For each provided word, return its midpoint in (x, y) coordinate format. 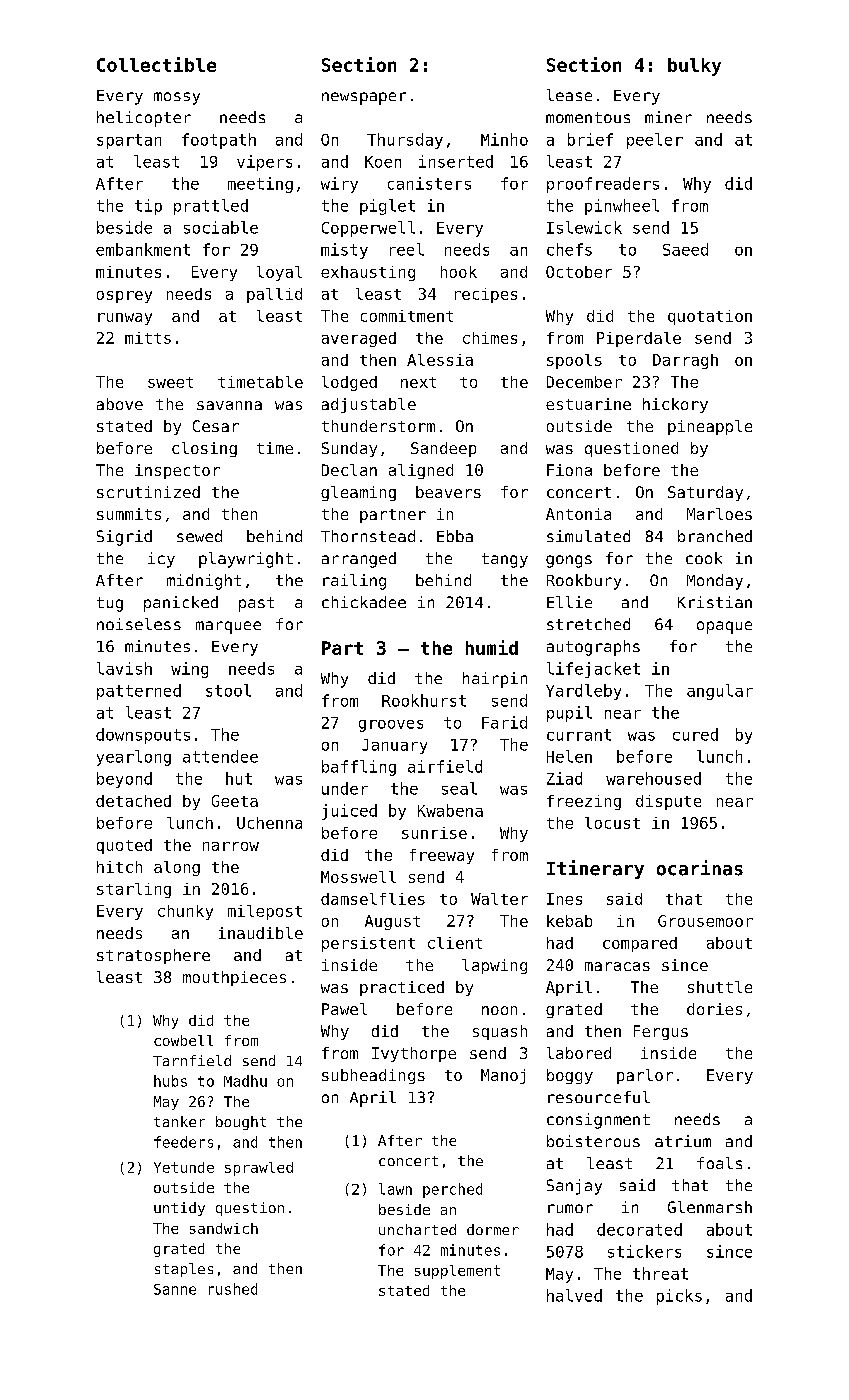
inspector (177, 471)
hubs (170, 1081)
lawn (395, 1189)
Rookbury (584, 582)
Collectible (156, 64)
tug (110, 604)
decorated (639, 1229)
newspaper (364, 98)
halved (574, 1295)
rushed (233, 1289)
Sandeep (443, 449)
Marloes (719, 514)
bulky (694, 67)
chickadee (364, 602)
